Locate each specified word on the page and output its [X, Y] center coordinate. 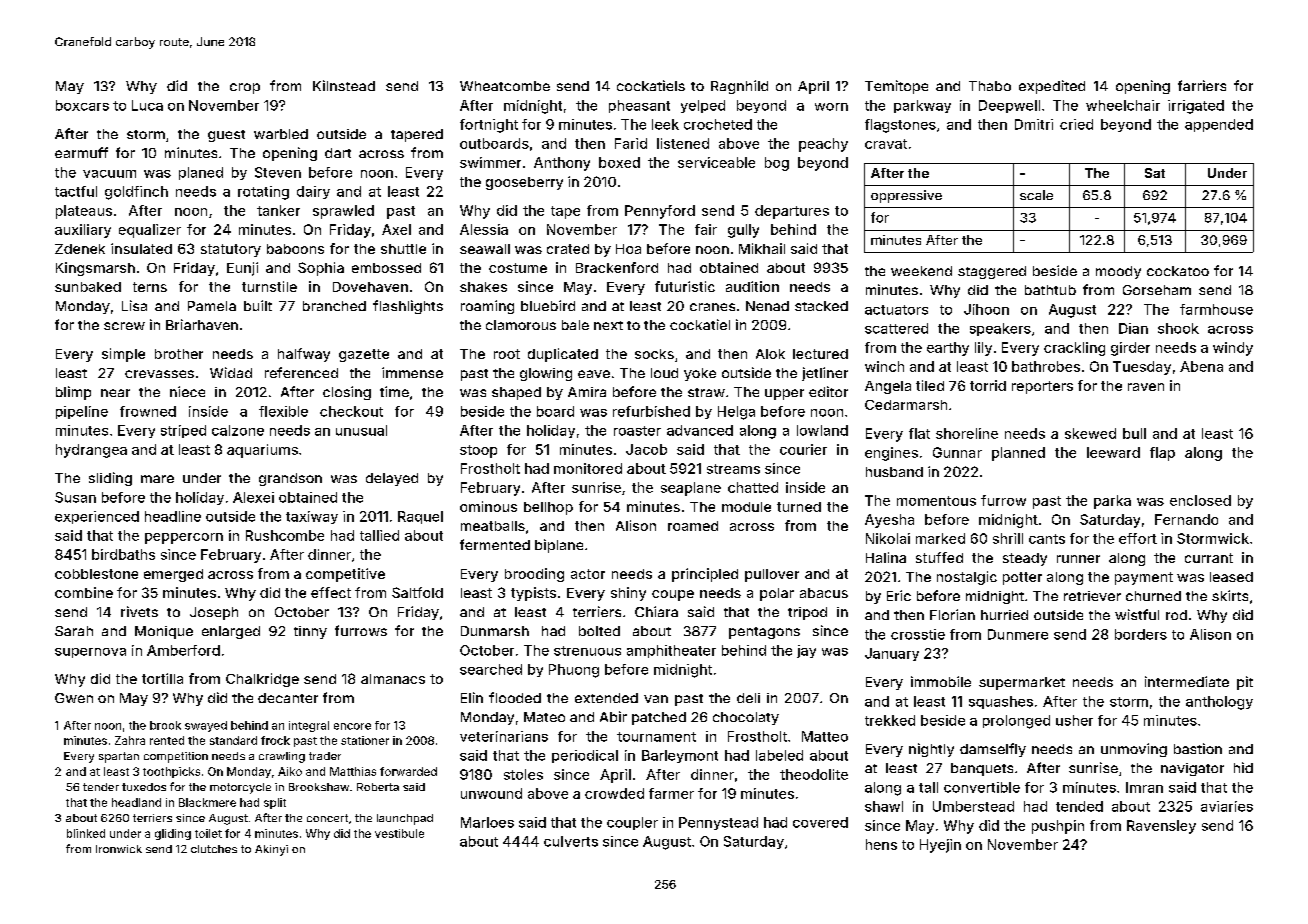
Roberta [378, 787]
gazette [364, 355]
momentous [936, 501]
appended [1219, 125]
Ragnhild [739, 87]
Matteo [825, 736]
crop [245, 88]
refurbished [651, 411]
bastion [1198, 748]
